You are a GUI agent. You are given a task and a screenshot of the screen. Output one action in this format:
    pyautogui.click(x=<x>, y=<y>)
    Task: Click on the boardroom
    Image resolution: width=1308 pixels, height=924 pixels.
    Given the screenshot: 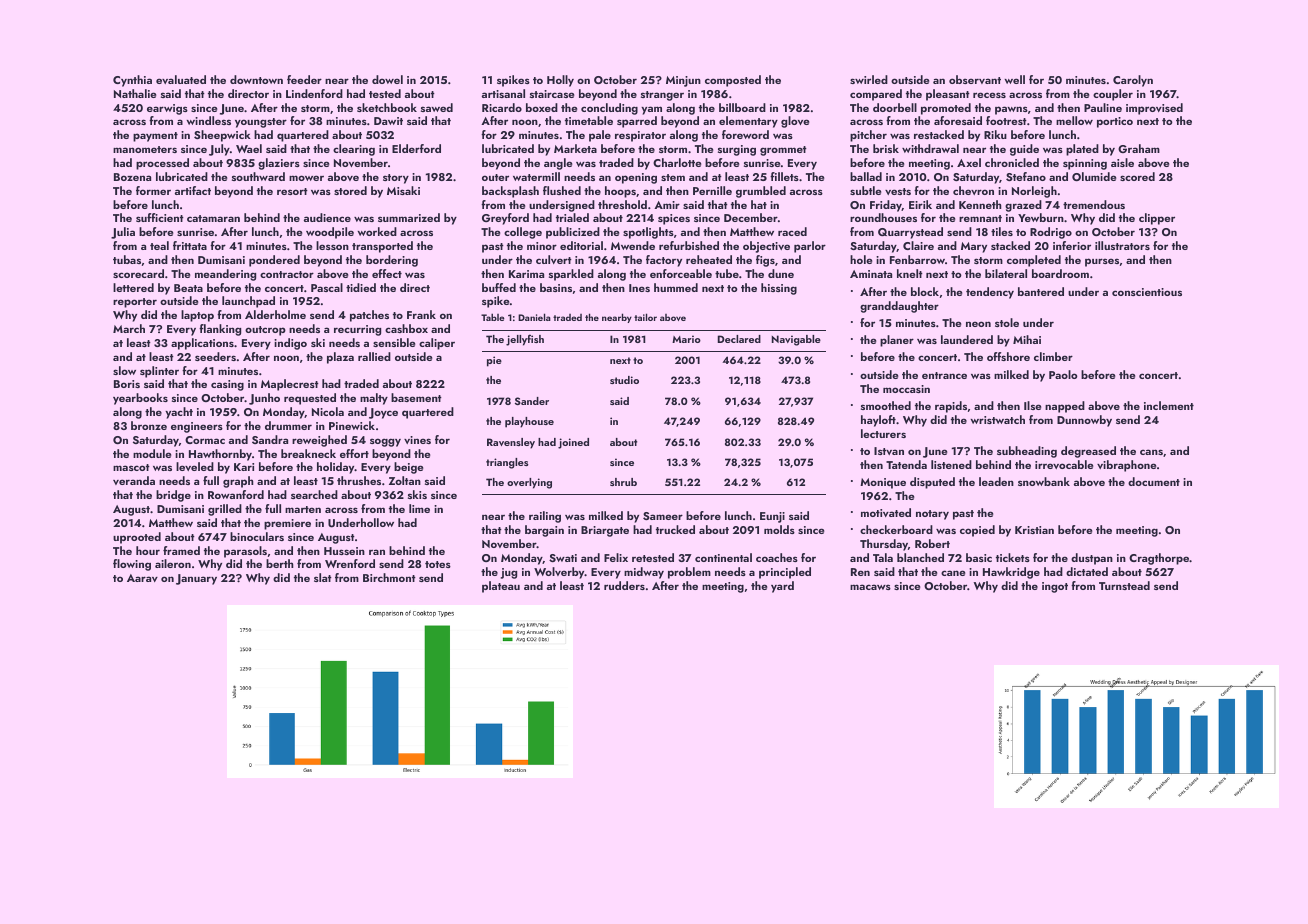 What is the action you would take?
    pyautogui.click(x=1060, y=273)
